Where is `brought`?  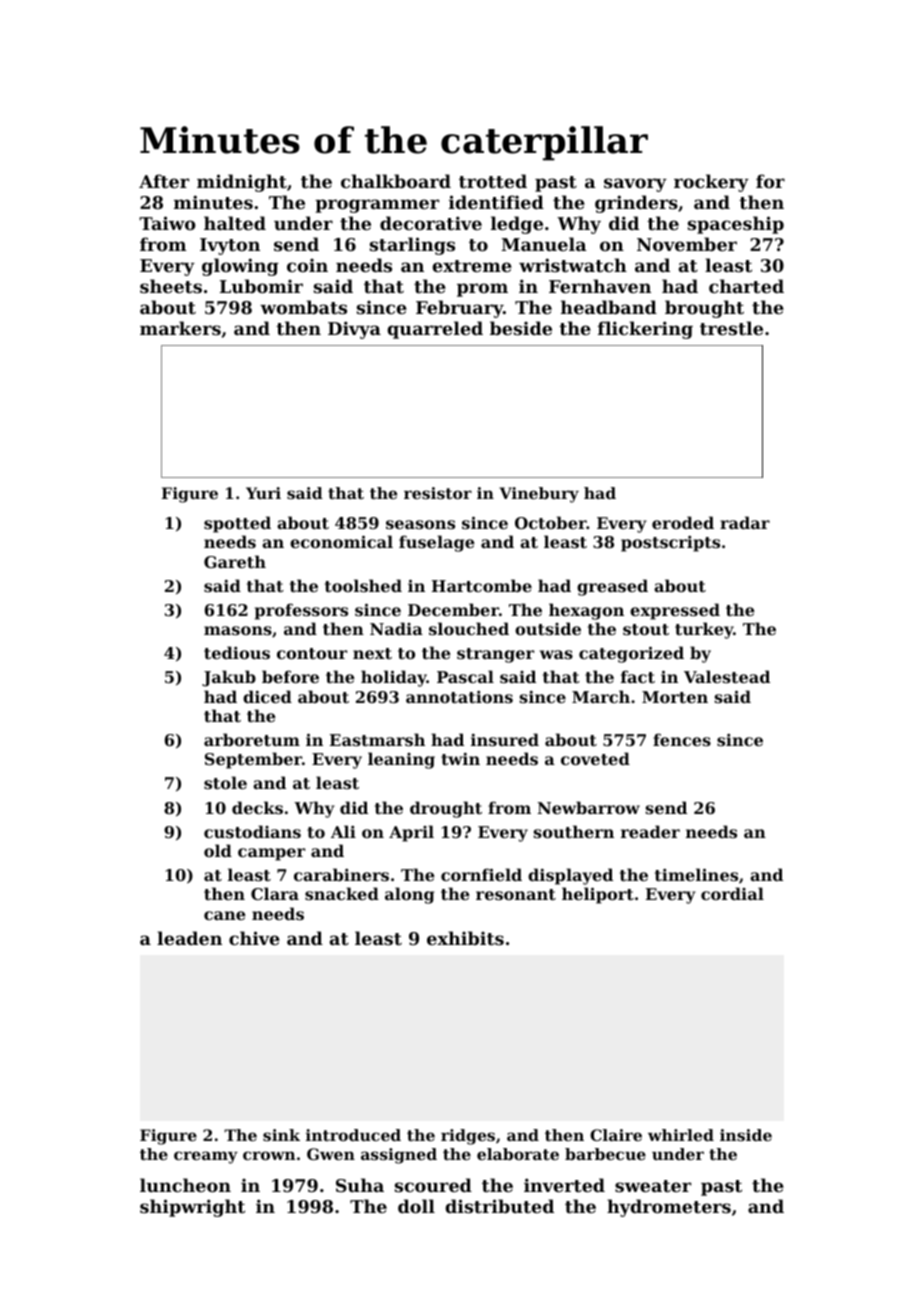 brought is located at coordinates (704, 309).
